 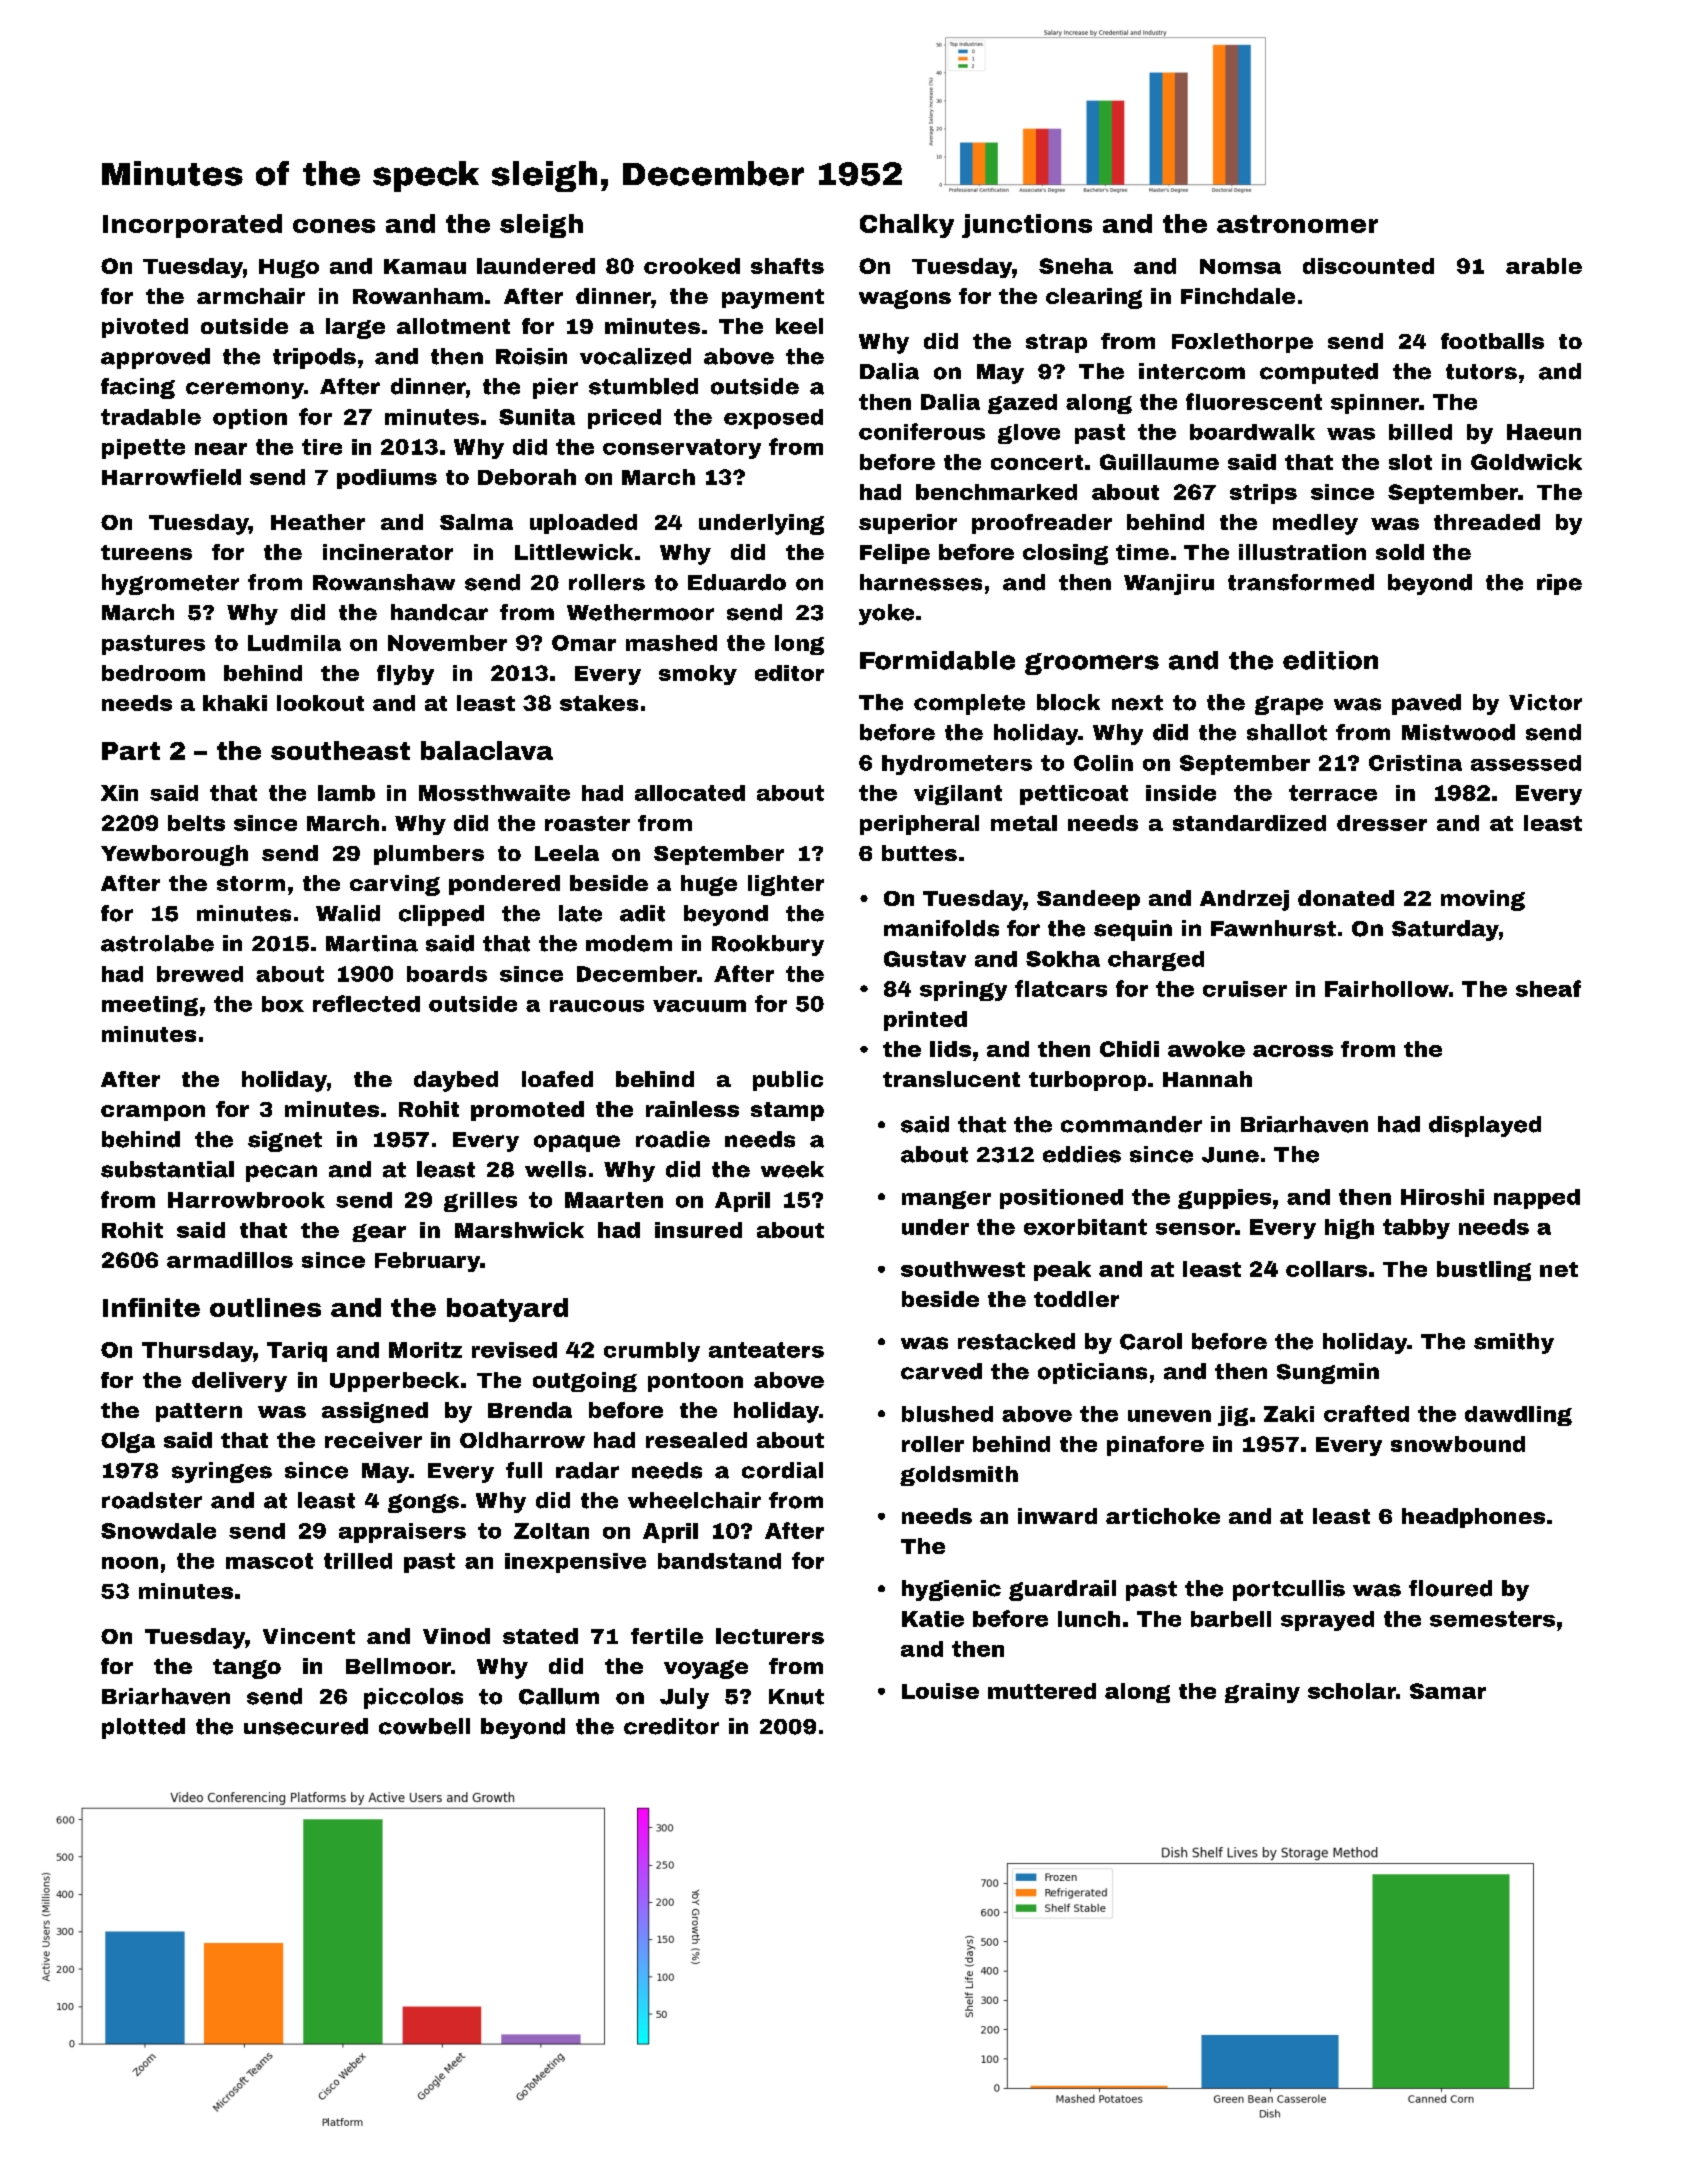 I want to click on cones, so click(x=334, y=226).
